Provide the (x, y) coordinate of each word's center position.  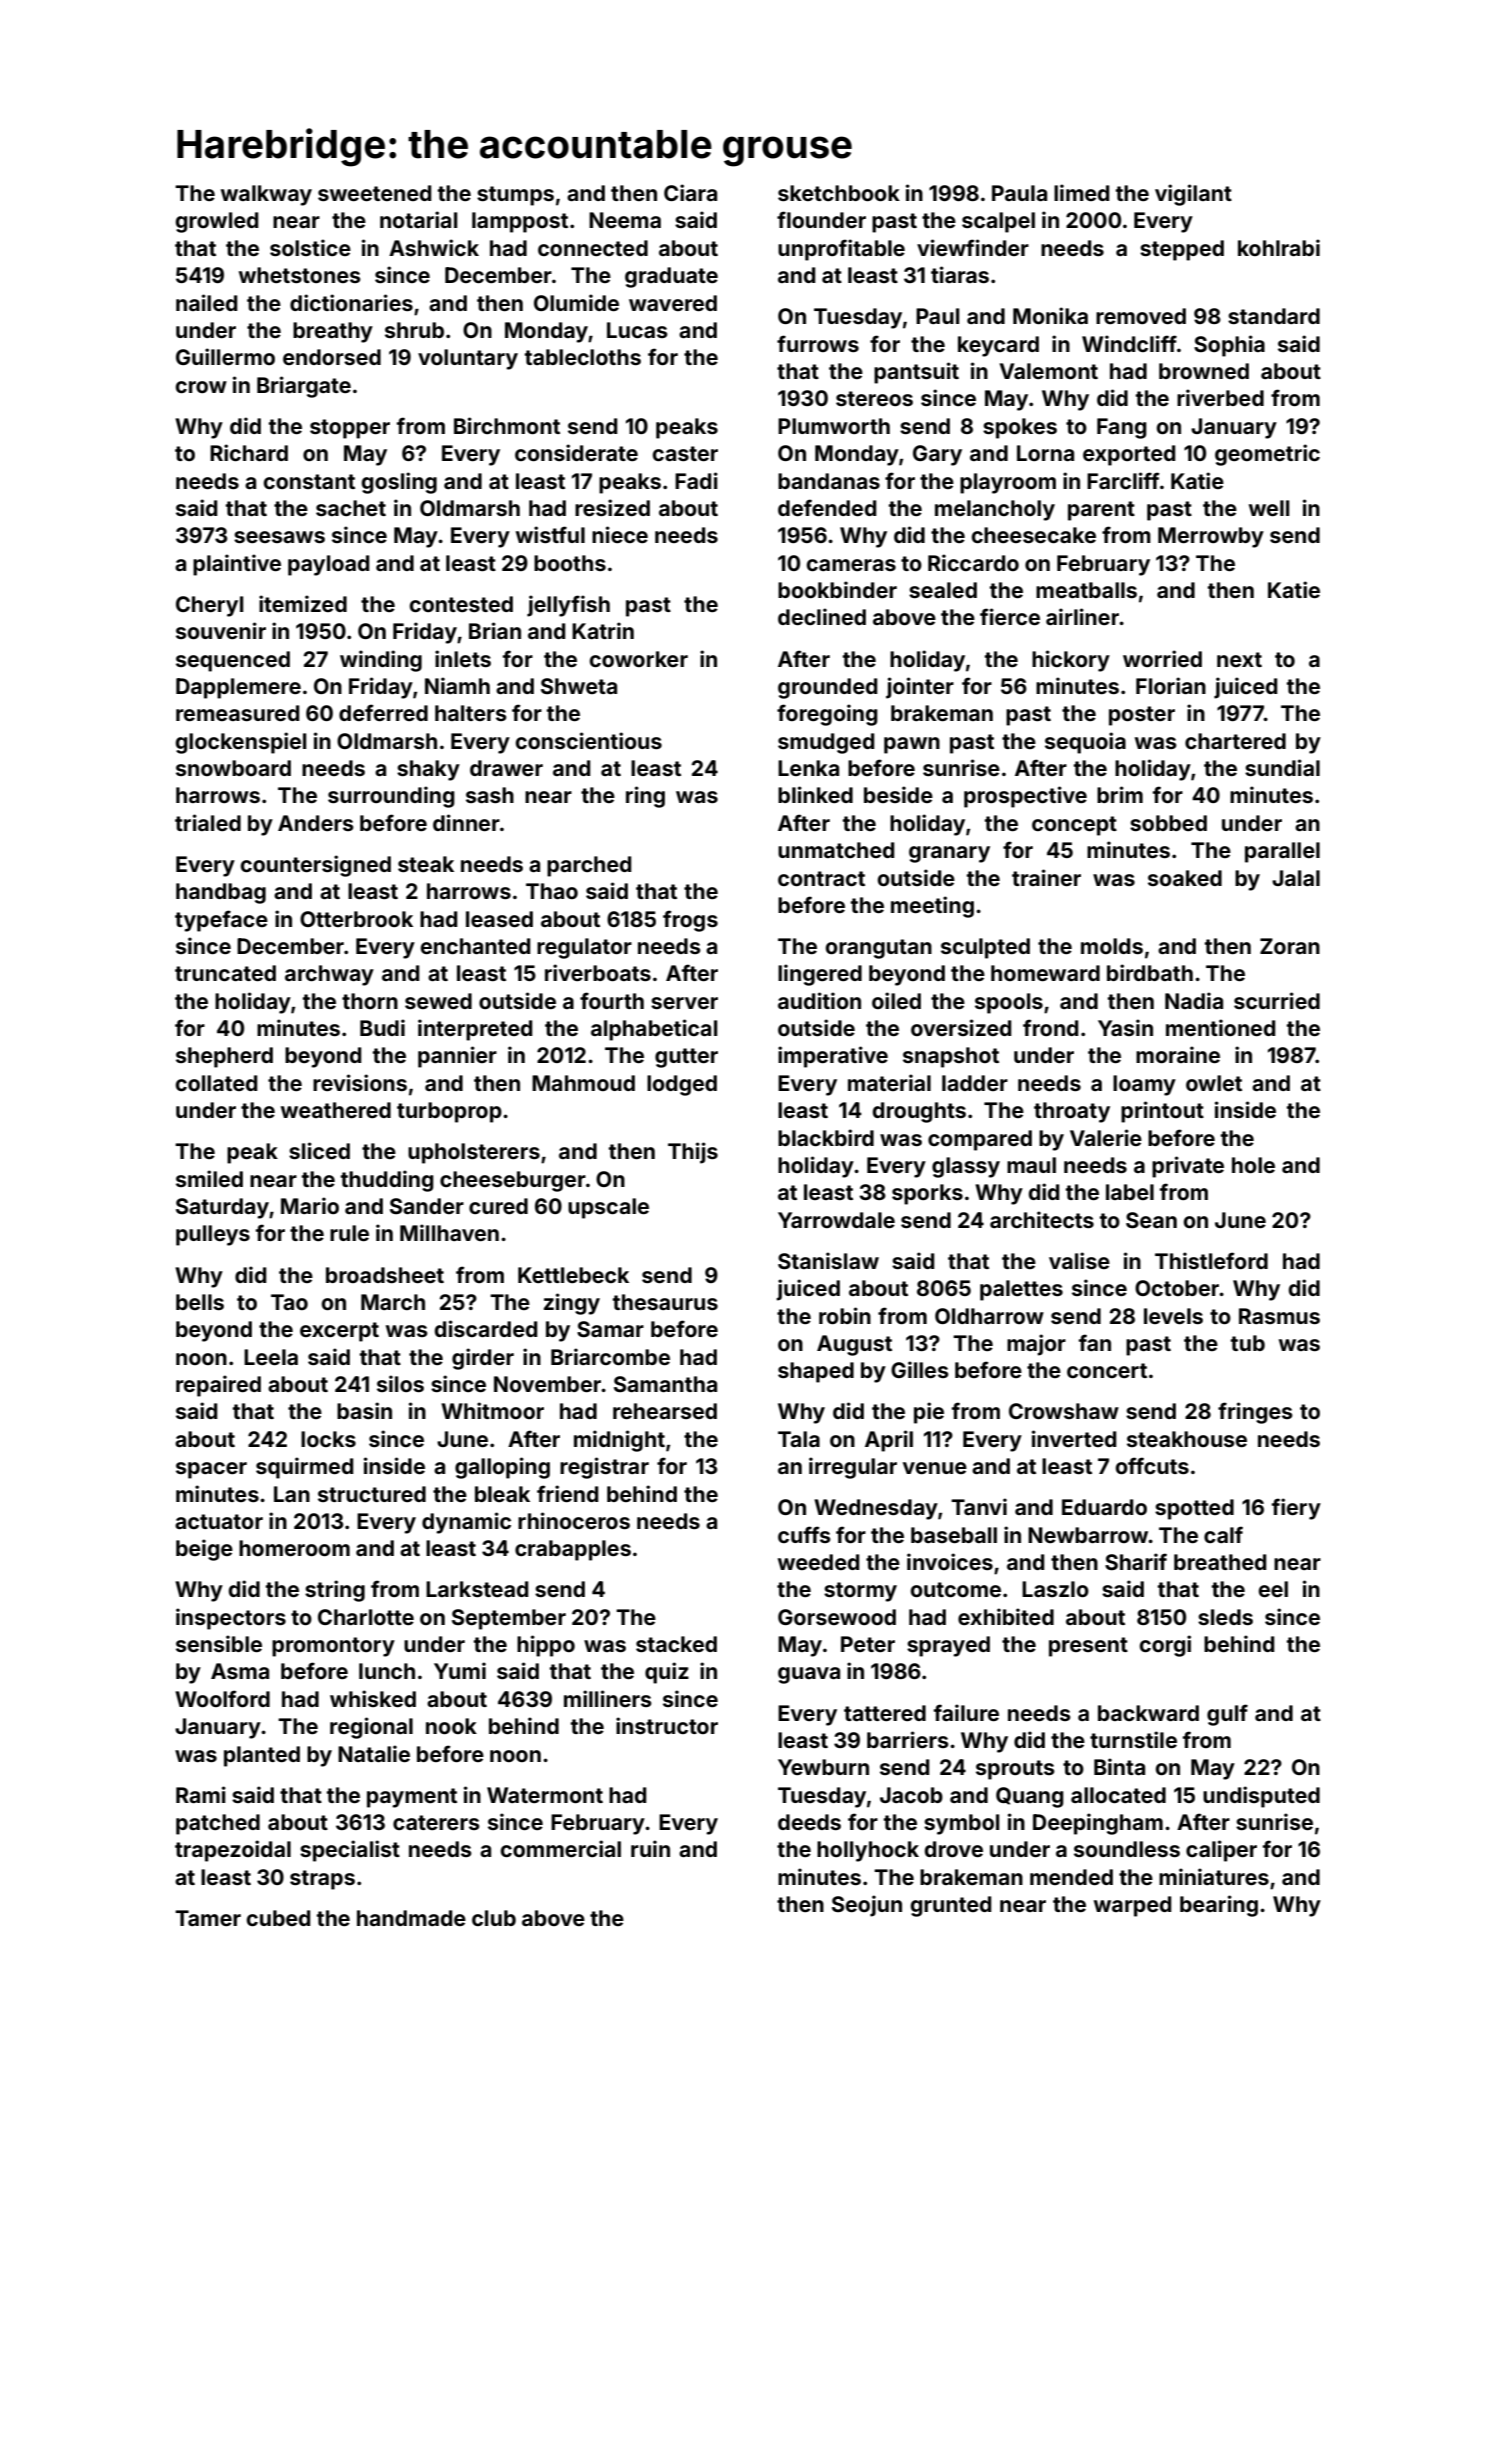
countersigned (316, 866)
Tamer (208, 1918)
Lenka (808, 768)
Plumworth (834, 426)
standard (1274, 316)
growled (217, 222)
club (494, 1918)
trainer (1046, 877)
